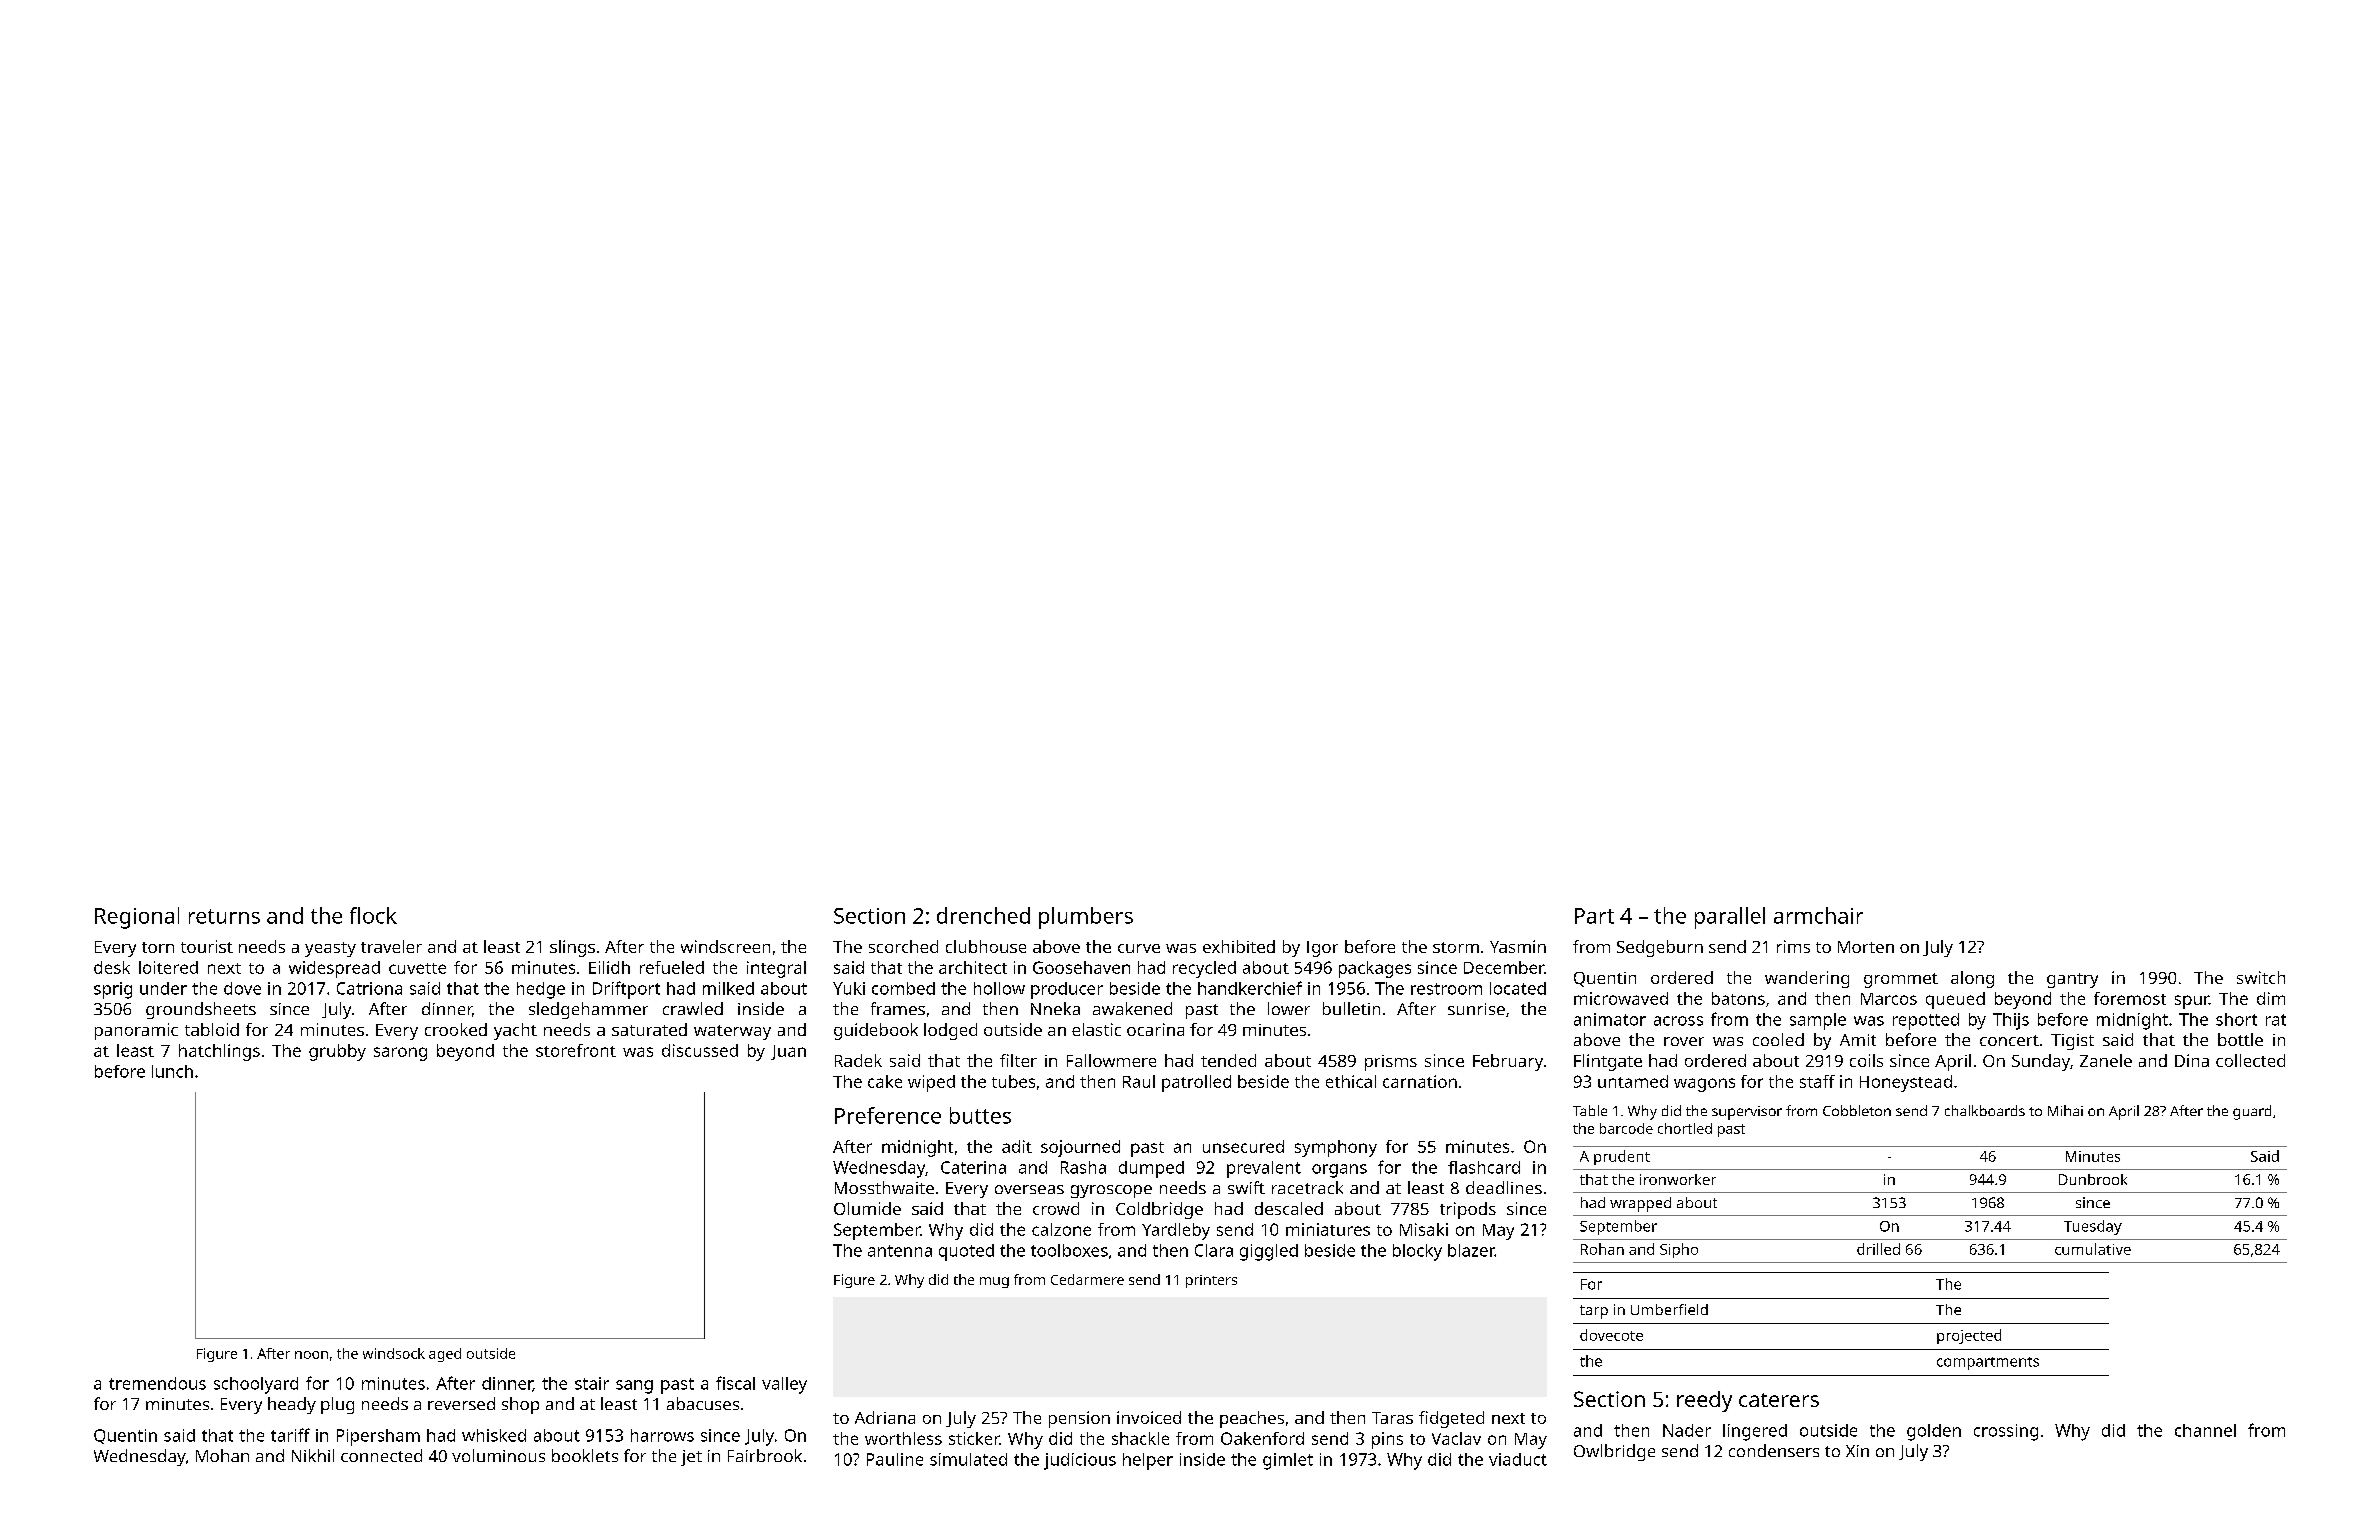 The height and width of the page is (1540, 2380). Describe the element at coordinates (373, 915) in the page. I see `flock` at that location.
